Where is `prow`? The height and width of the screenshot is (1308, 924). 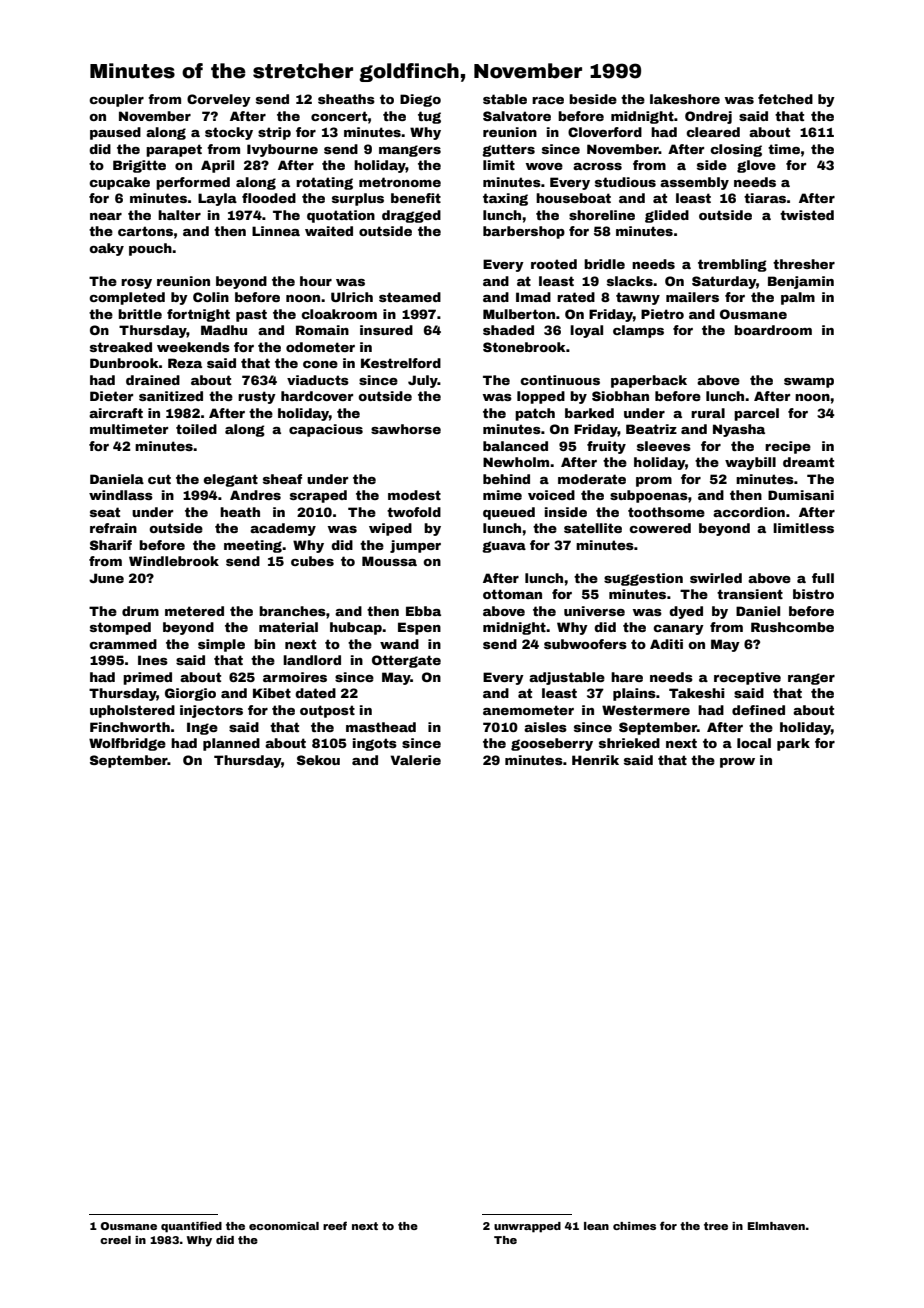
prow is located at coordinates (737, 763).
